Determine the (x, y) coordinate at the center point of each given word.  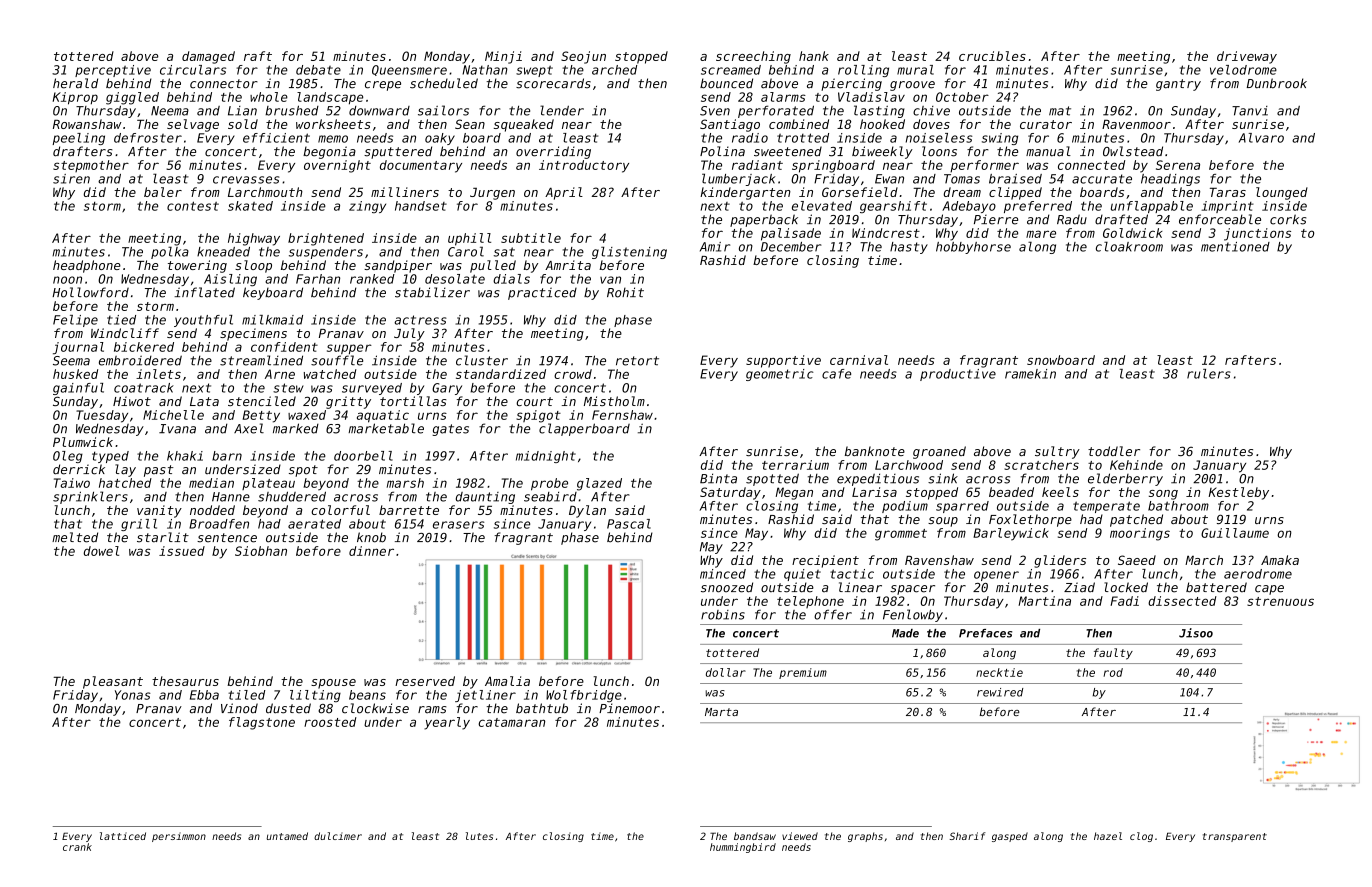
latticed (123, 836)
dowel (101, 551)
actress (420, 320)
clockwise (375, 708)
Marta (721, 712)
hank (814, 56)
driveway (1247, 57)
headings (1170, 180)
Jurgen (492, 194)
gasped (1010, 837)
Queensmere (409, 70)
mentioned (1235, 247)
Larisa (874, 492)
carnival (859, 360)
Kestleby (1239, 493)
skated (250, 206)
